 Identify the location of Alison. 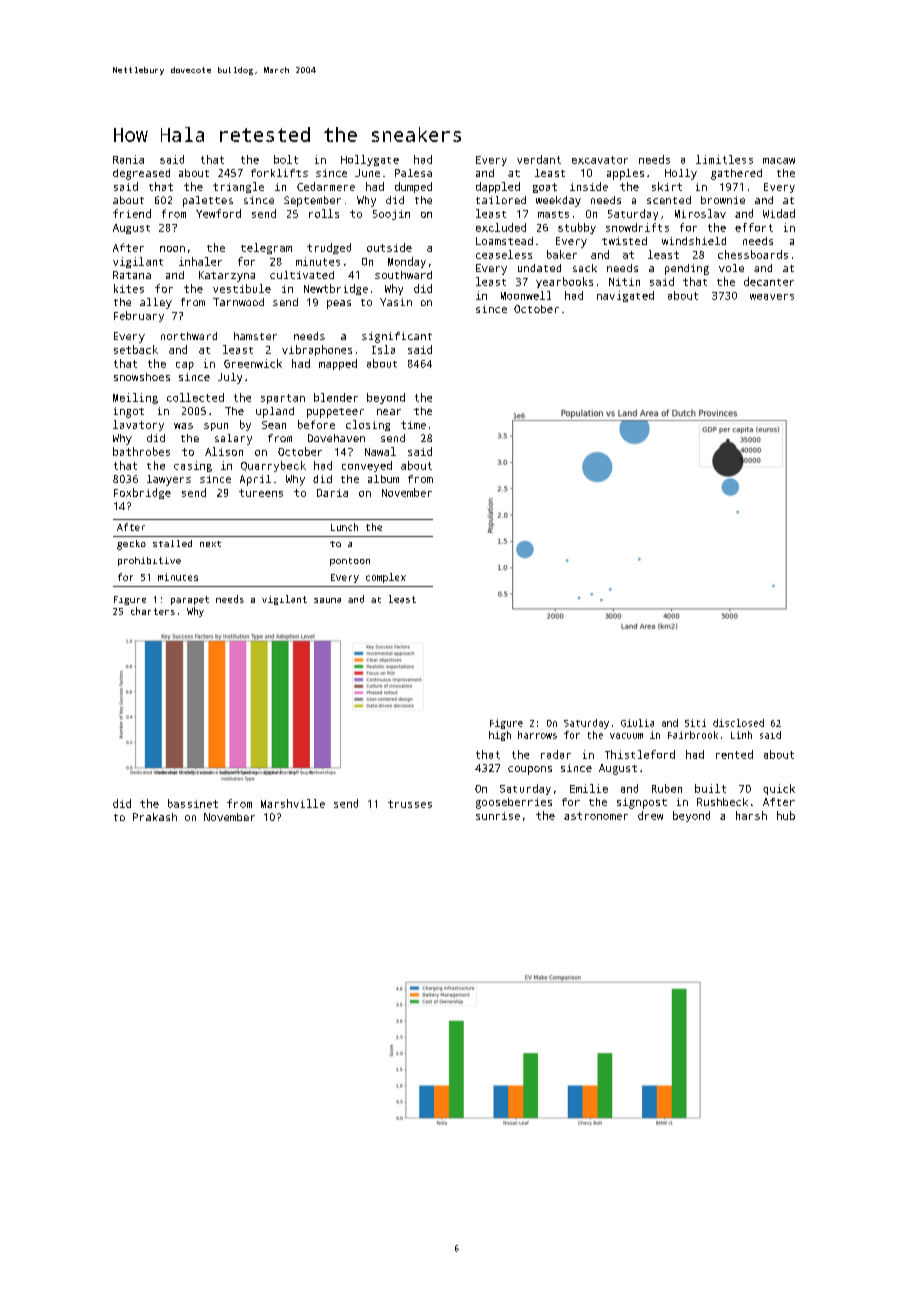
(224, 451).
